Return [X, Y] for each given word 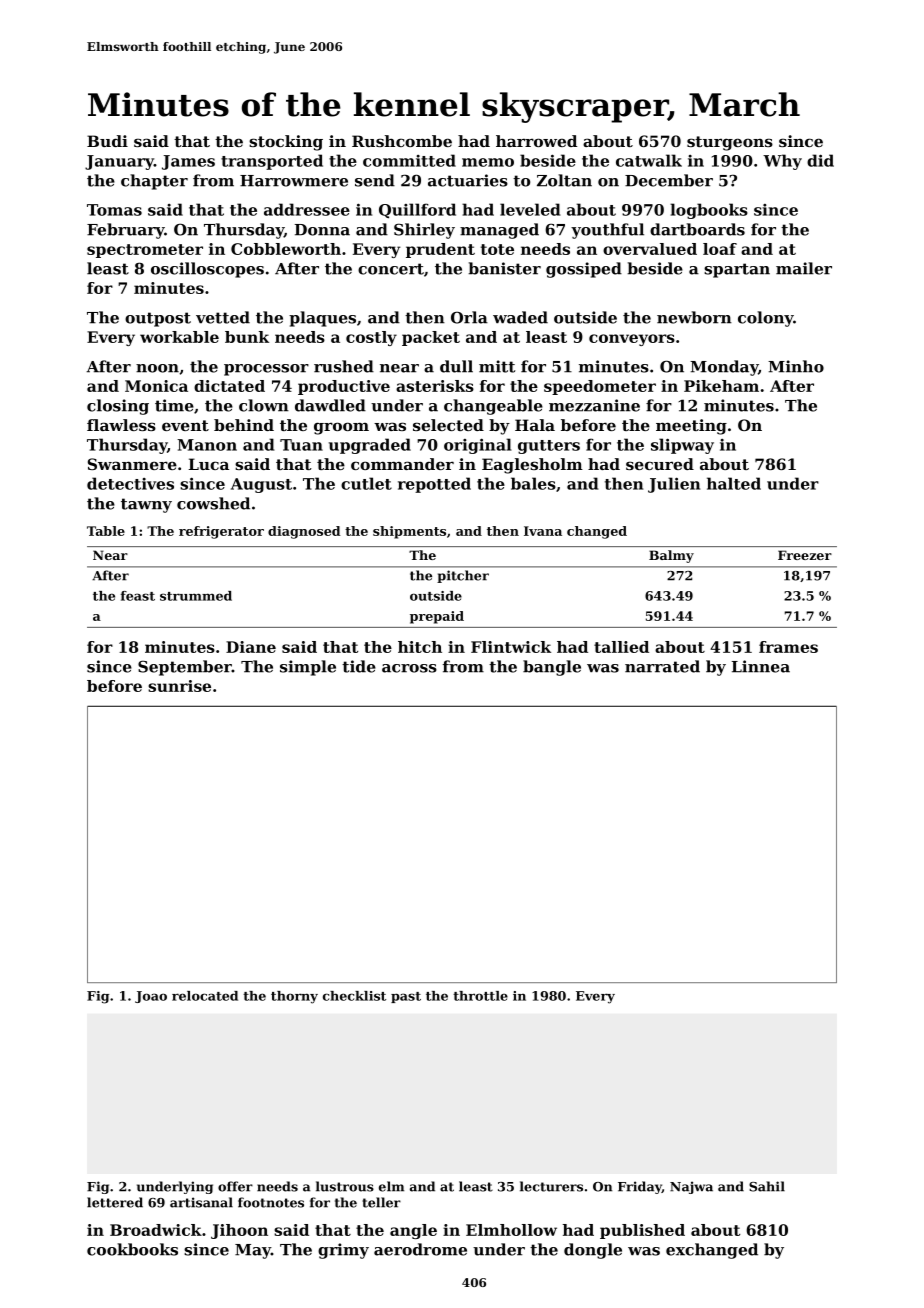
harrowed [536, 141]
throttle [480, 996]
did [820, 160]
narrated [662, 666]
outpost [158, 319]
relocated [205, 996]
